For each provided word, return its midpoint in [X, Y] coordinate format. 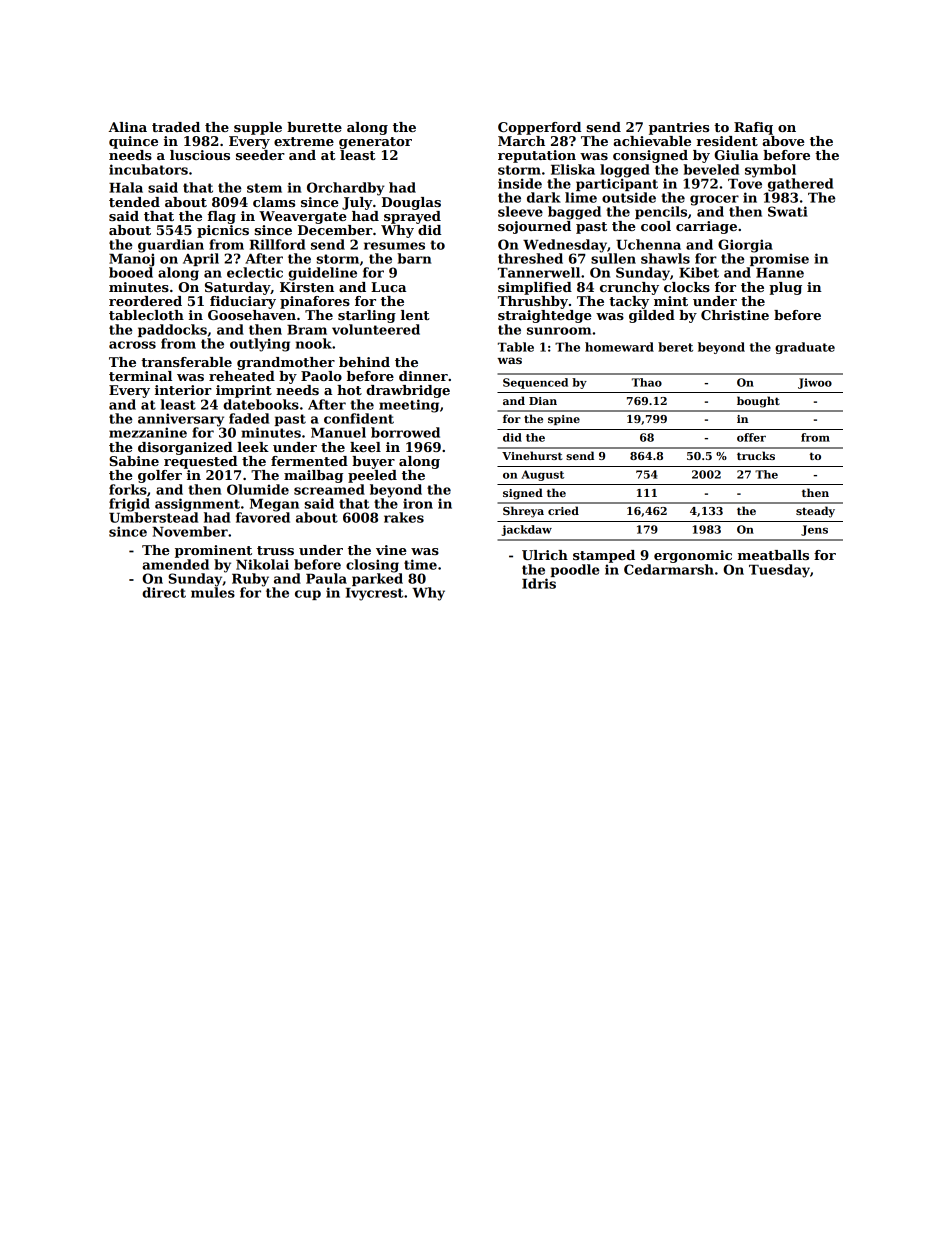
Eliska [573, 169]
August [542, 475]
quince [133, 142]
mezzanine [148, 432]
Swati [788, 211]
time [420, 564]
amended [175, 564]
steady [815, 512]
